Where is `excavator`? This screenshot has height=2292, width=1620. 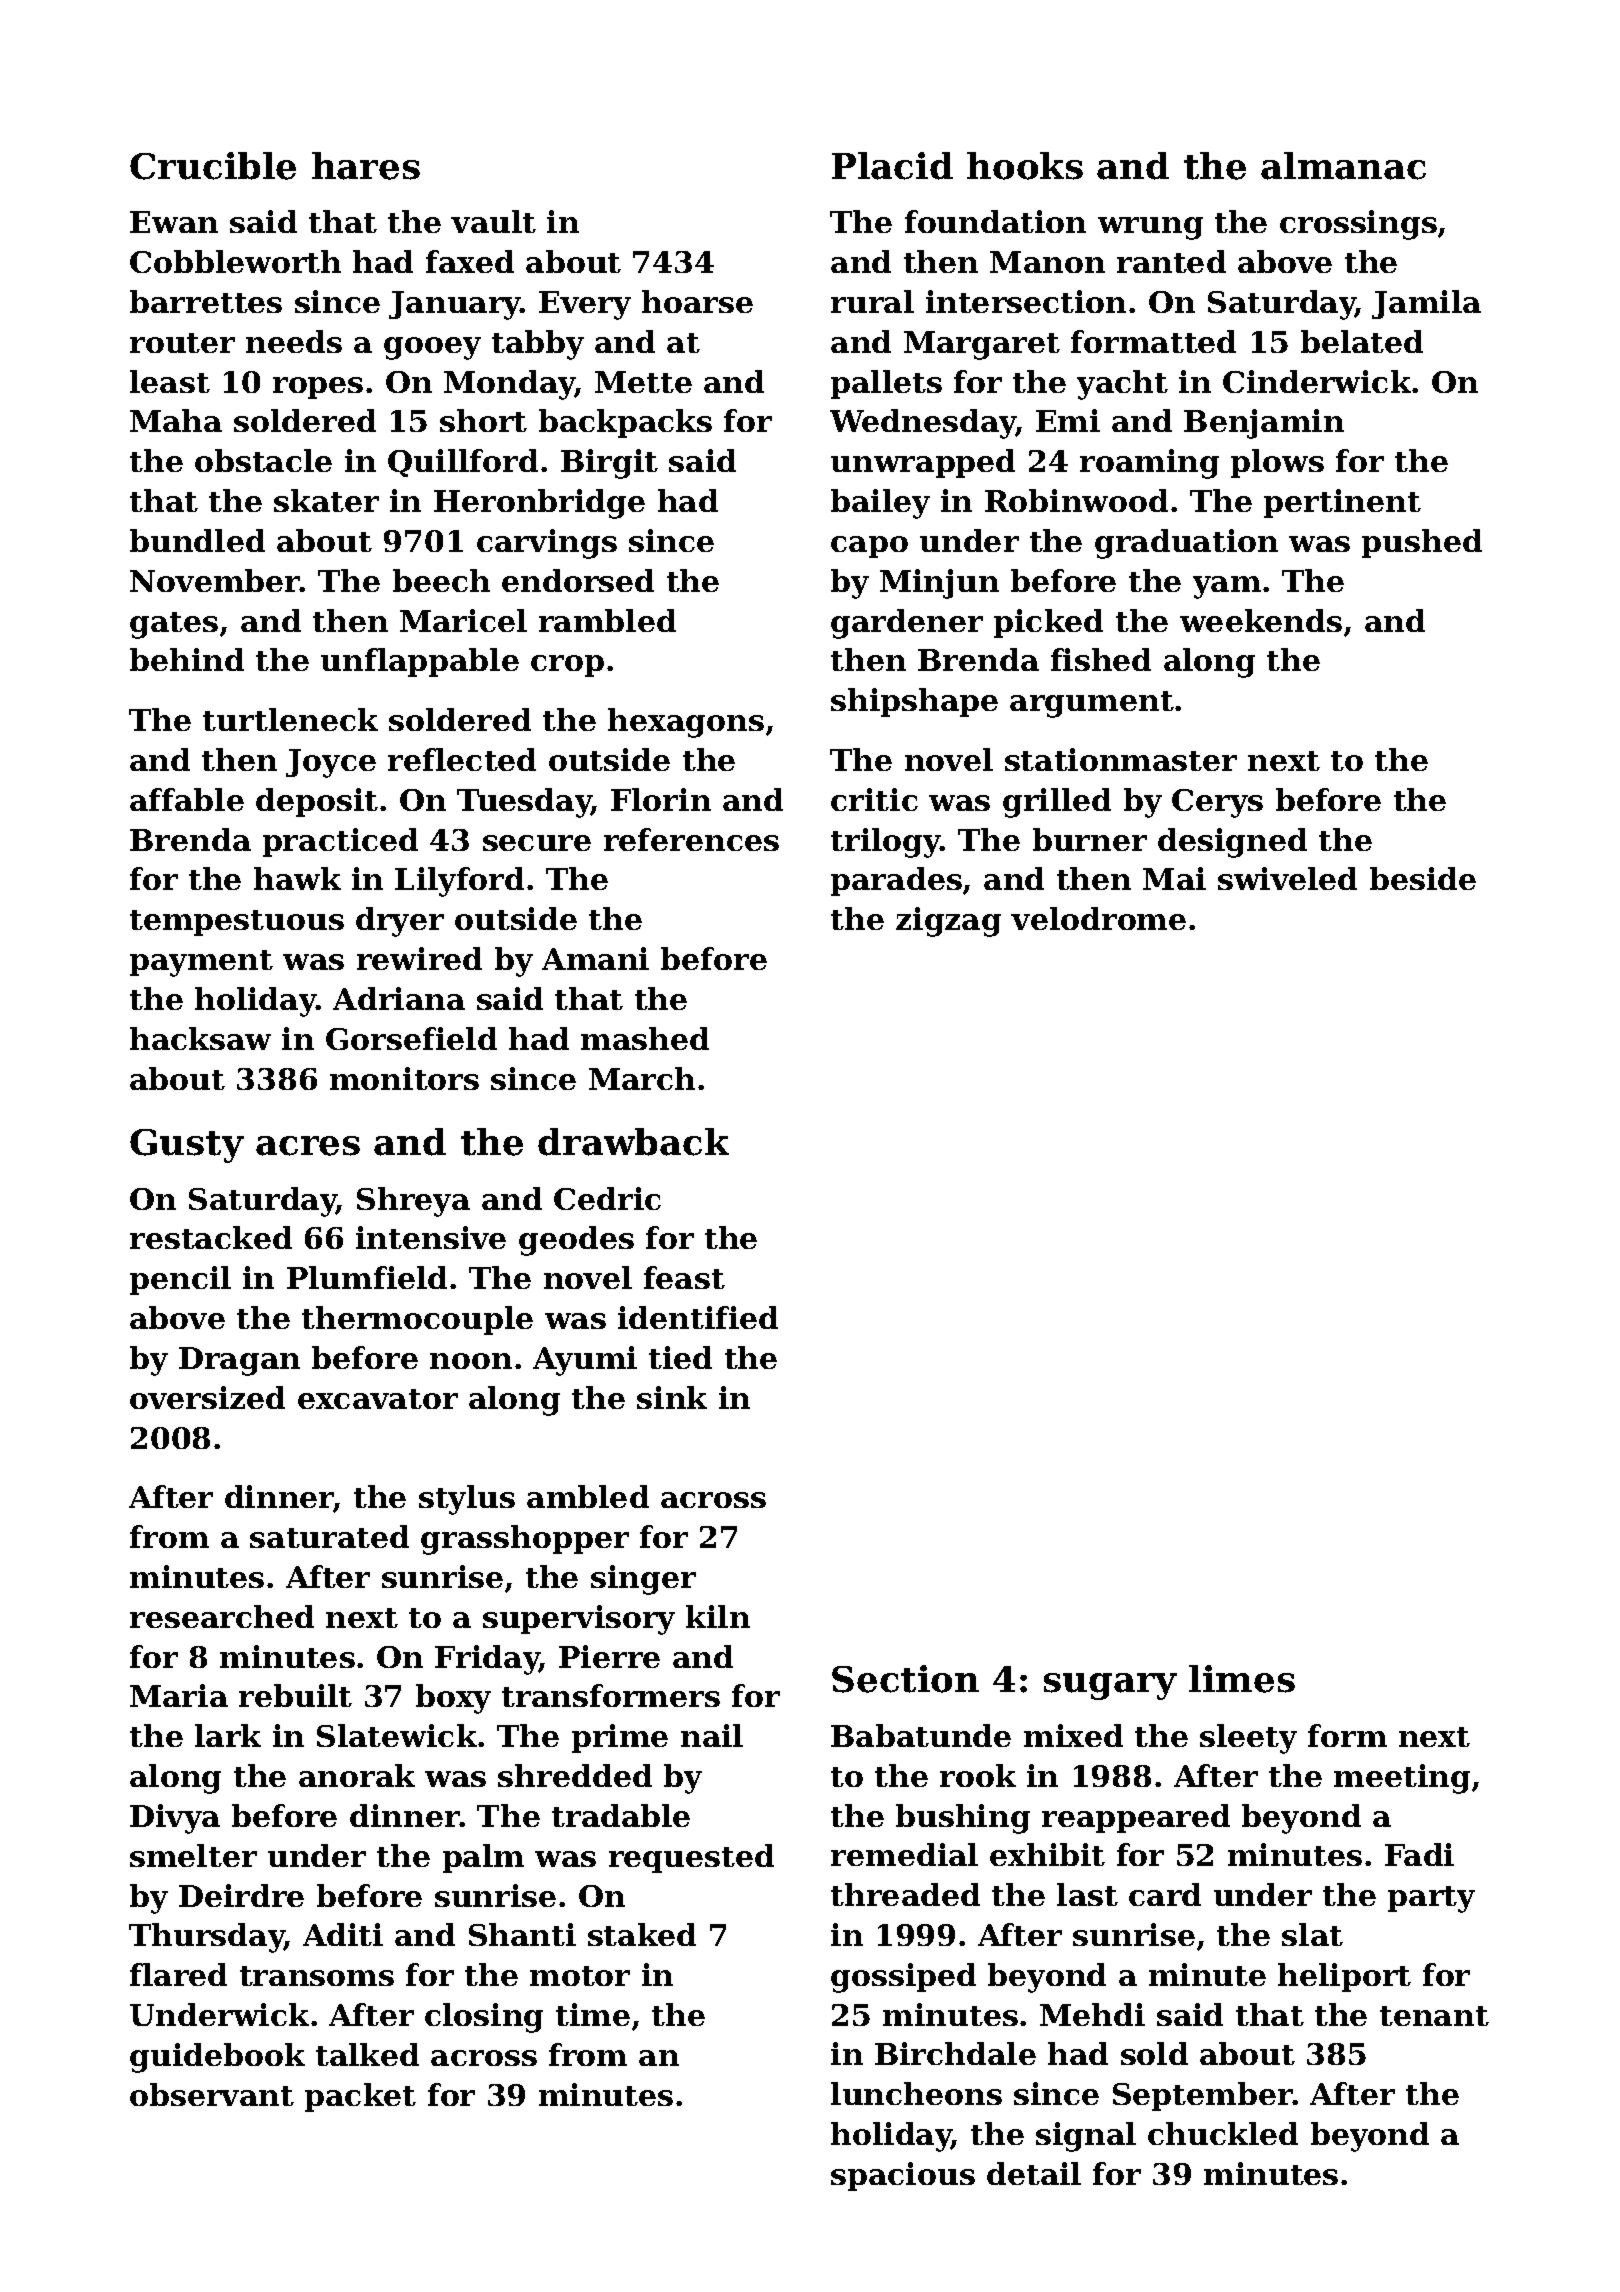
excavator is located at coordinates (378, 1399).
